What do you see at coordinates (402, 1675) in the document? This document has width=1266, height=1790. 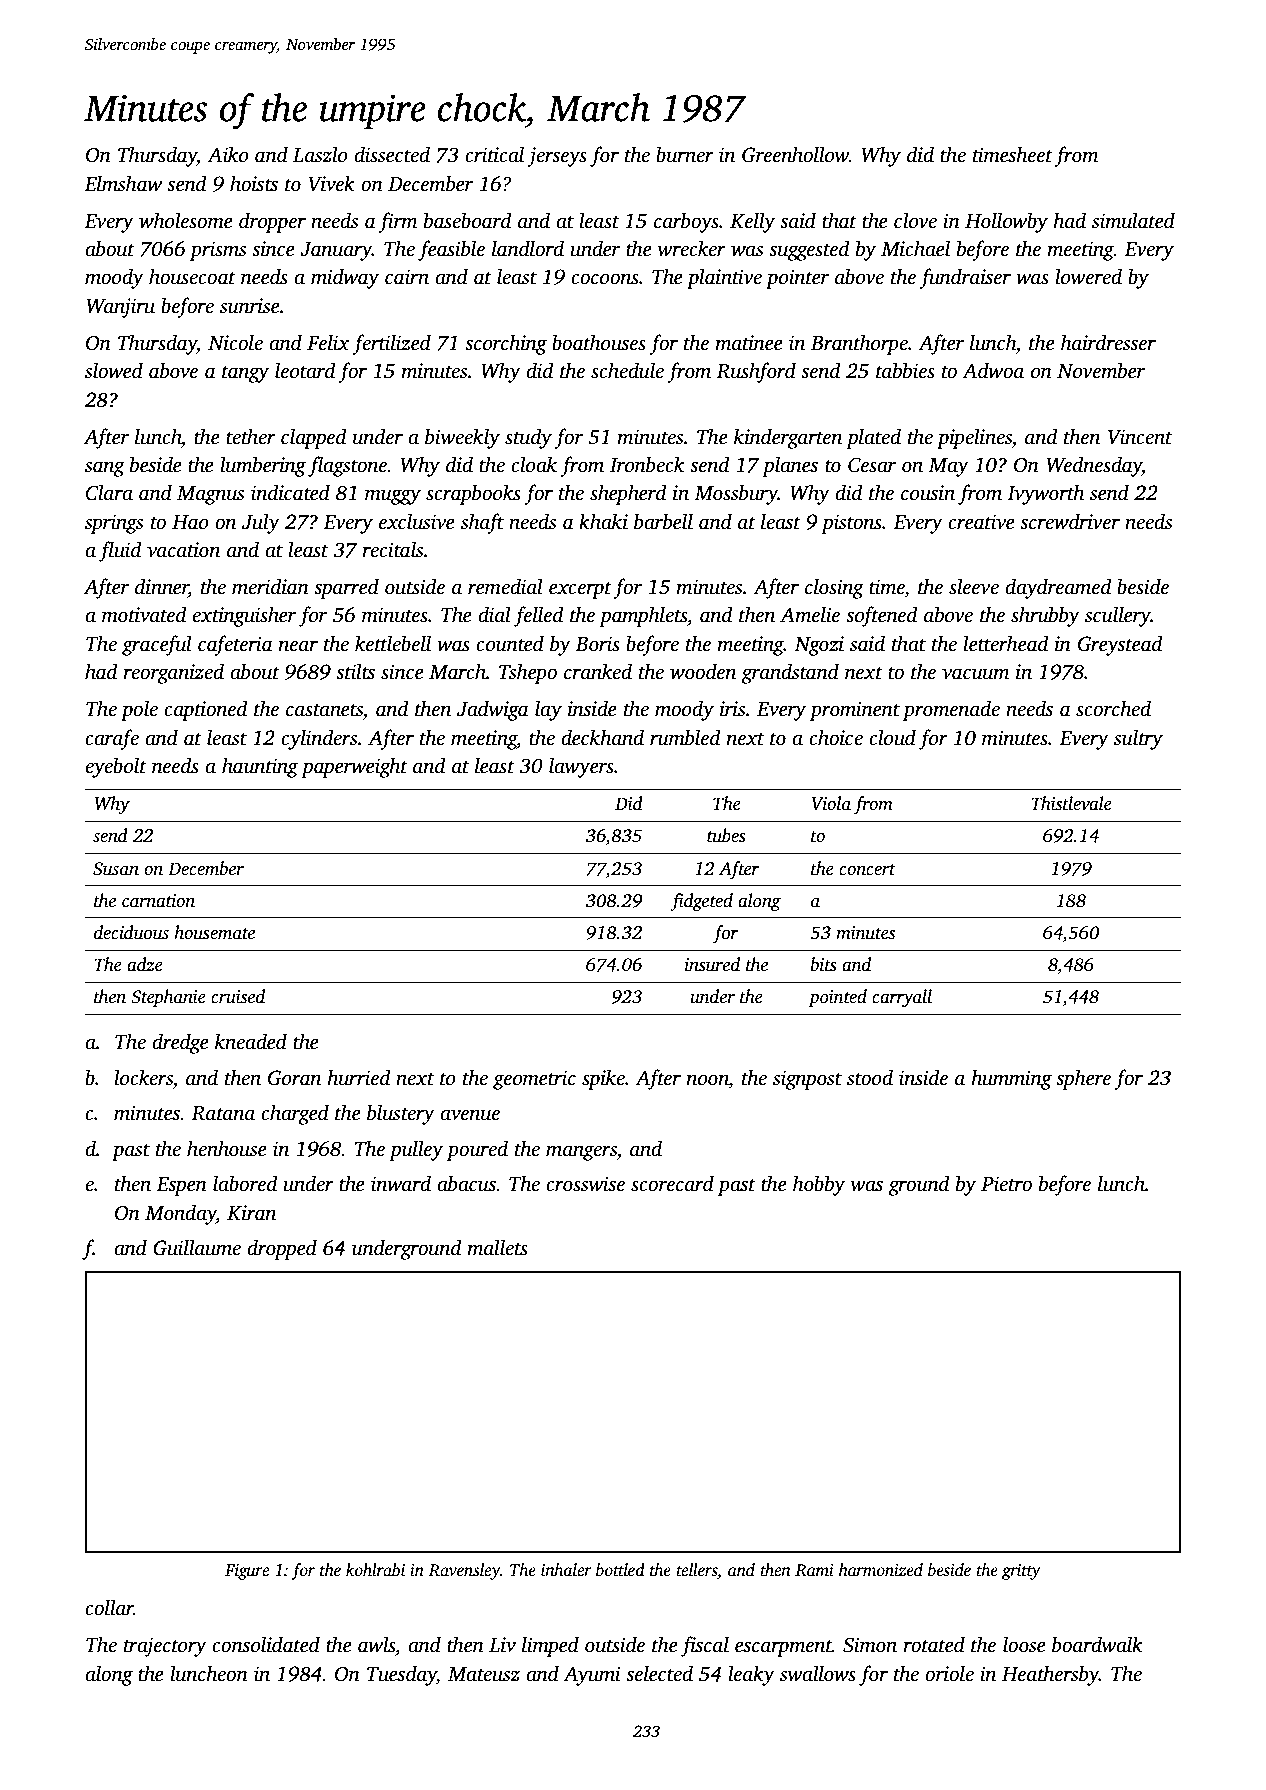 I see `Tuesday` at bounding box center [402, 1675].
